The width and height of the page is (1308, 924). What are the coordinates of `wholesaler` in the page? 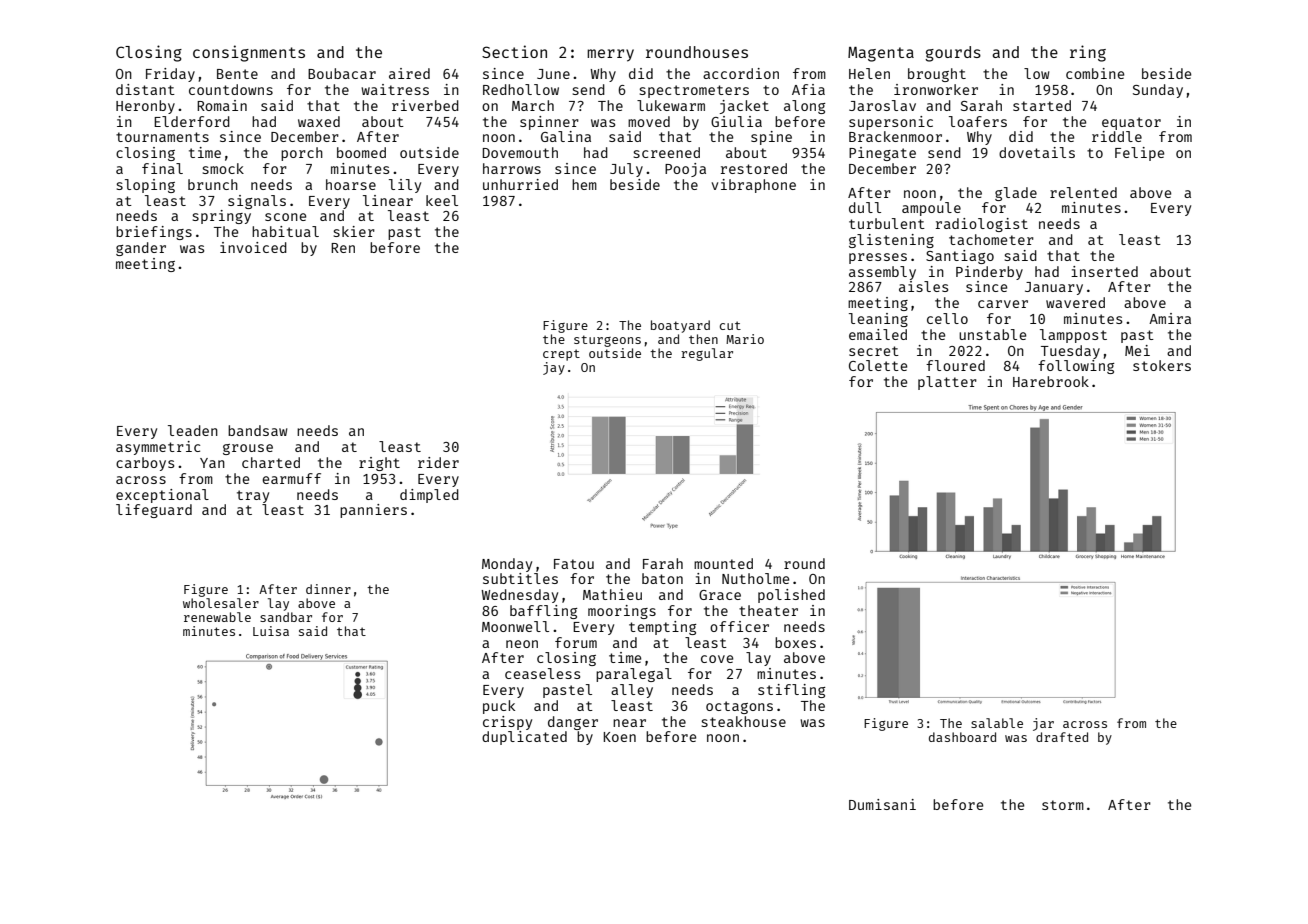 It's located at (221, 603).
